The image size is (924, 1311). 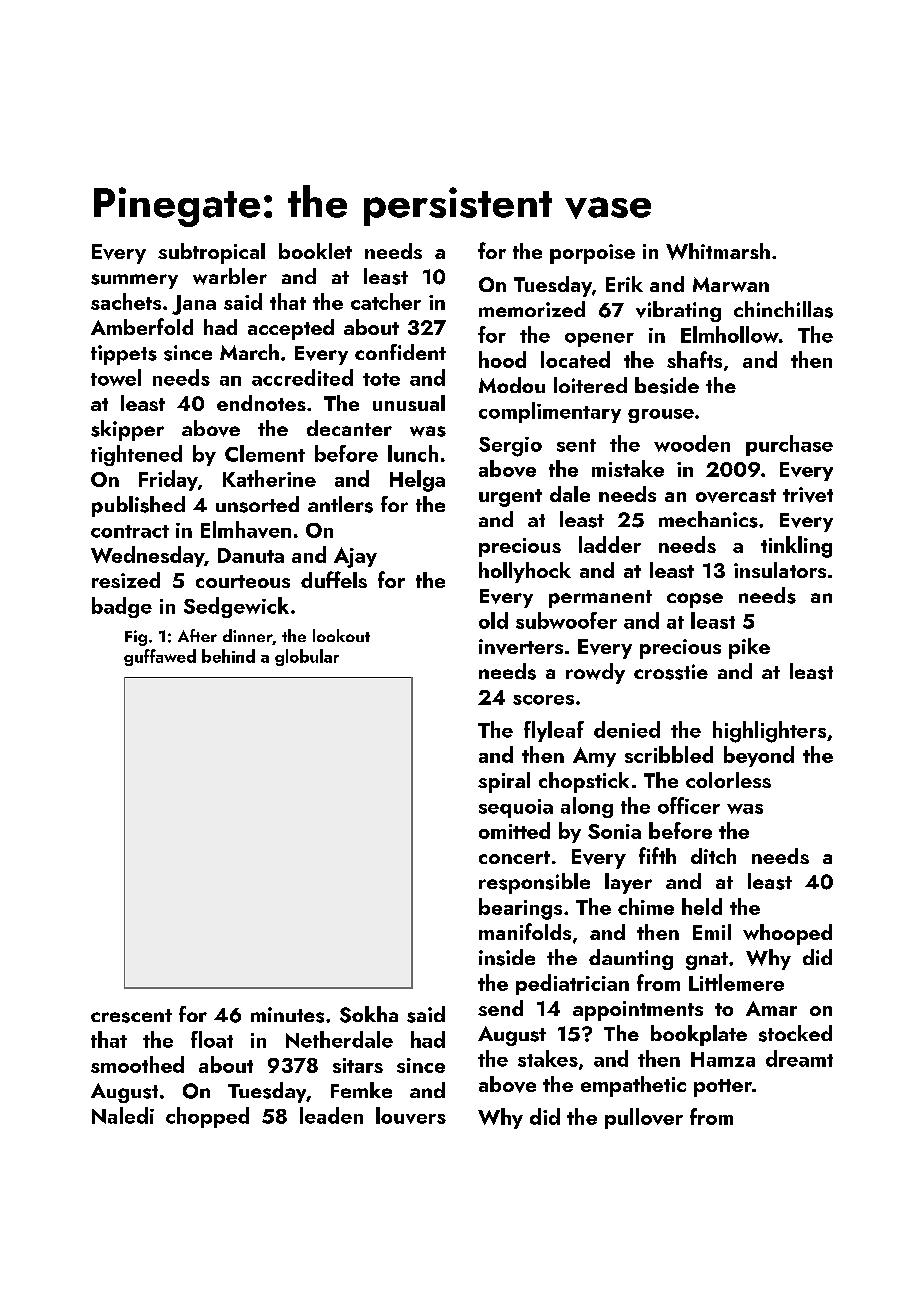 I want to click on contract, so click(x=130, y=531).
